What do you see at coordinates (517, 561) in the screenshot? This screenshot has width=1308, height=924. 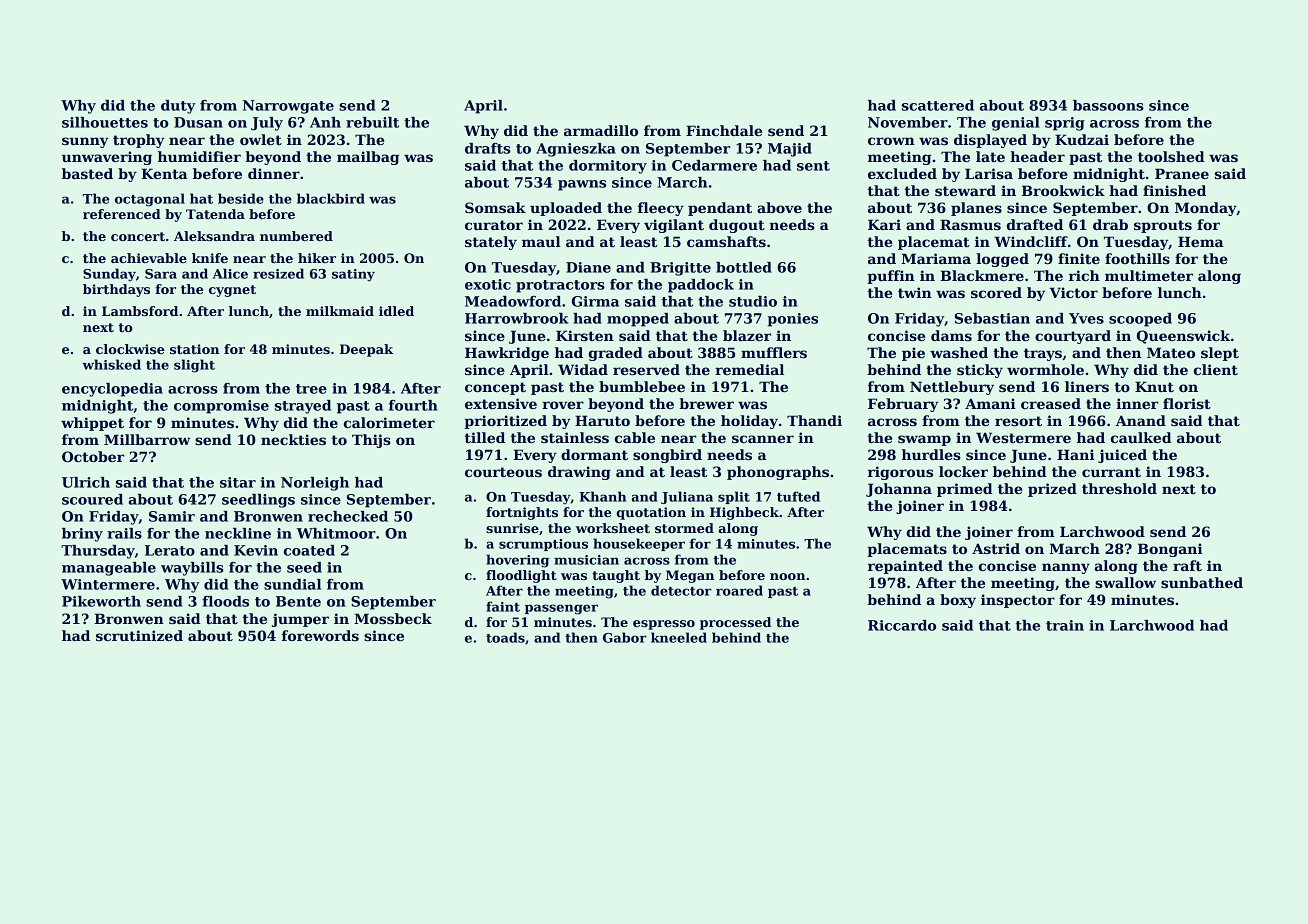 I see `hovering` at bounding box center [517, 561].
